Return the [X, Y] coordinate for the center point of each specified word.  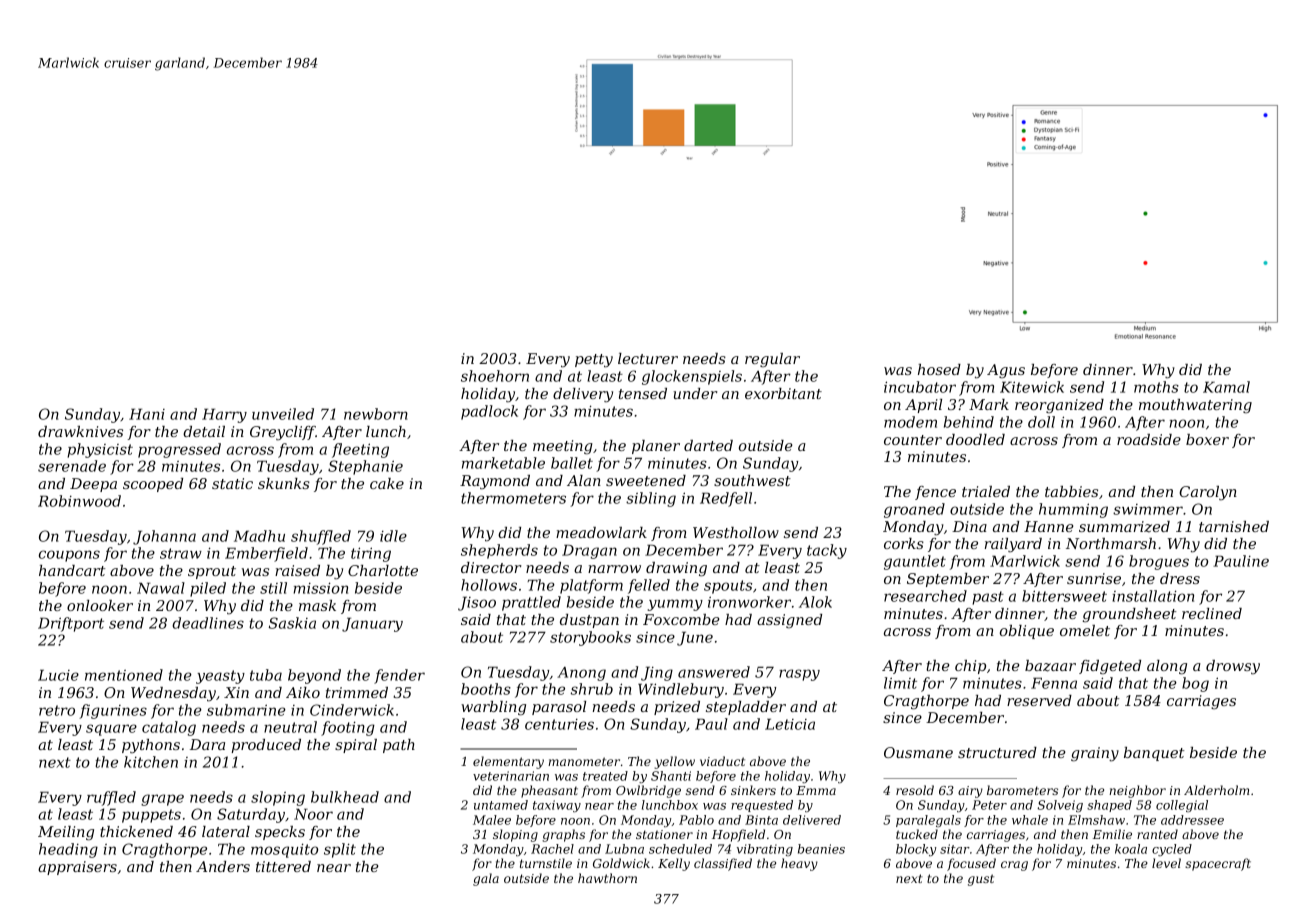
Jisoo [477, 603]
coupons [69, 556]
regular [772, 360]
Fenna [1054, 683]
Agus [1006, 371]
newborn [376, 414]
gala [486, 879]
